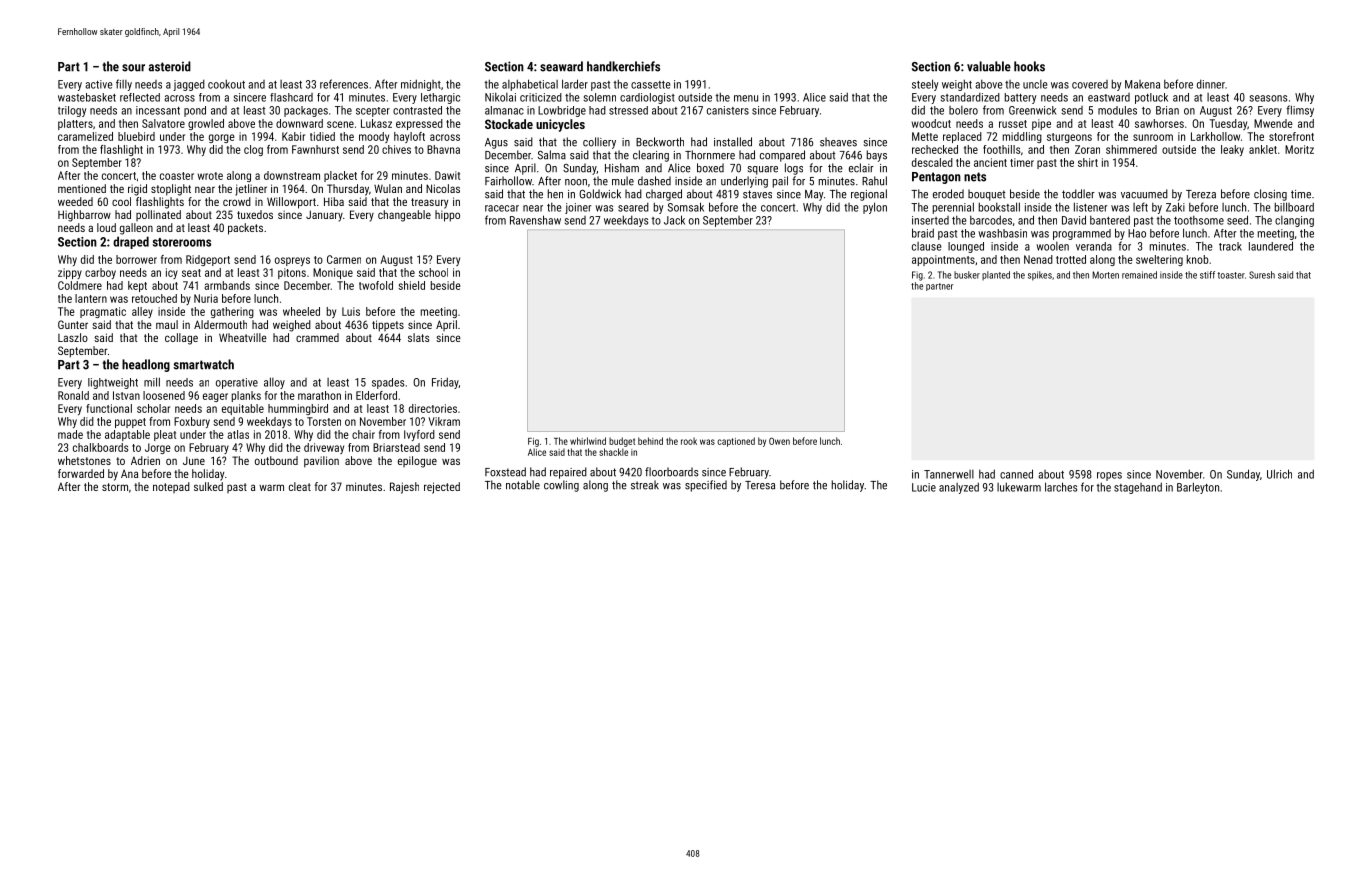 The image size is (1372, 887). Describe the element at coordinates (171, 487) in the screenshot. I see `notepad` at that location.
